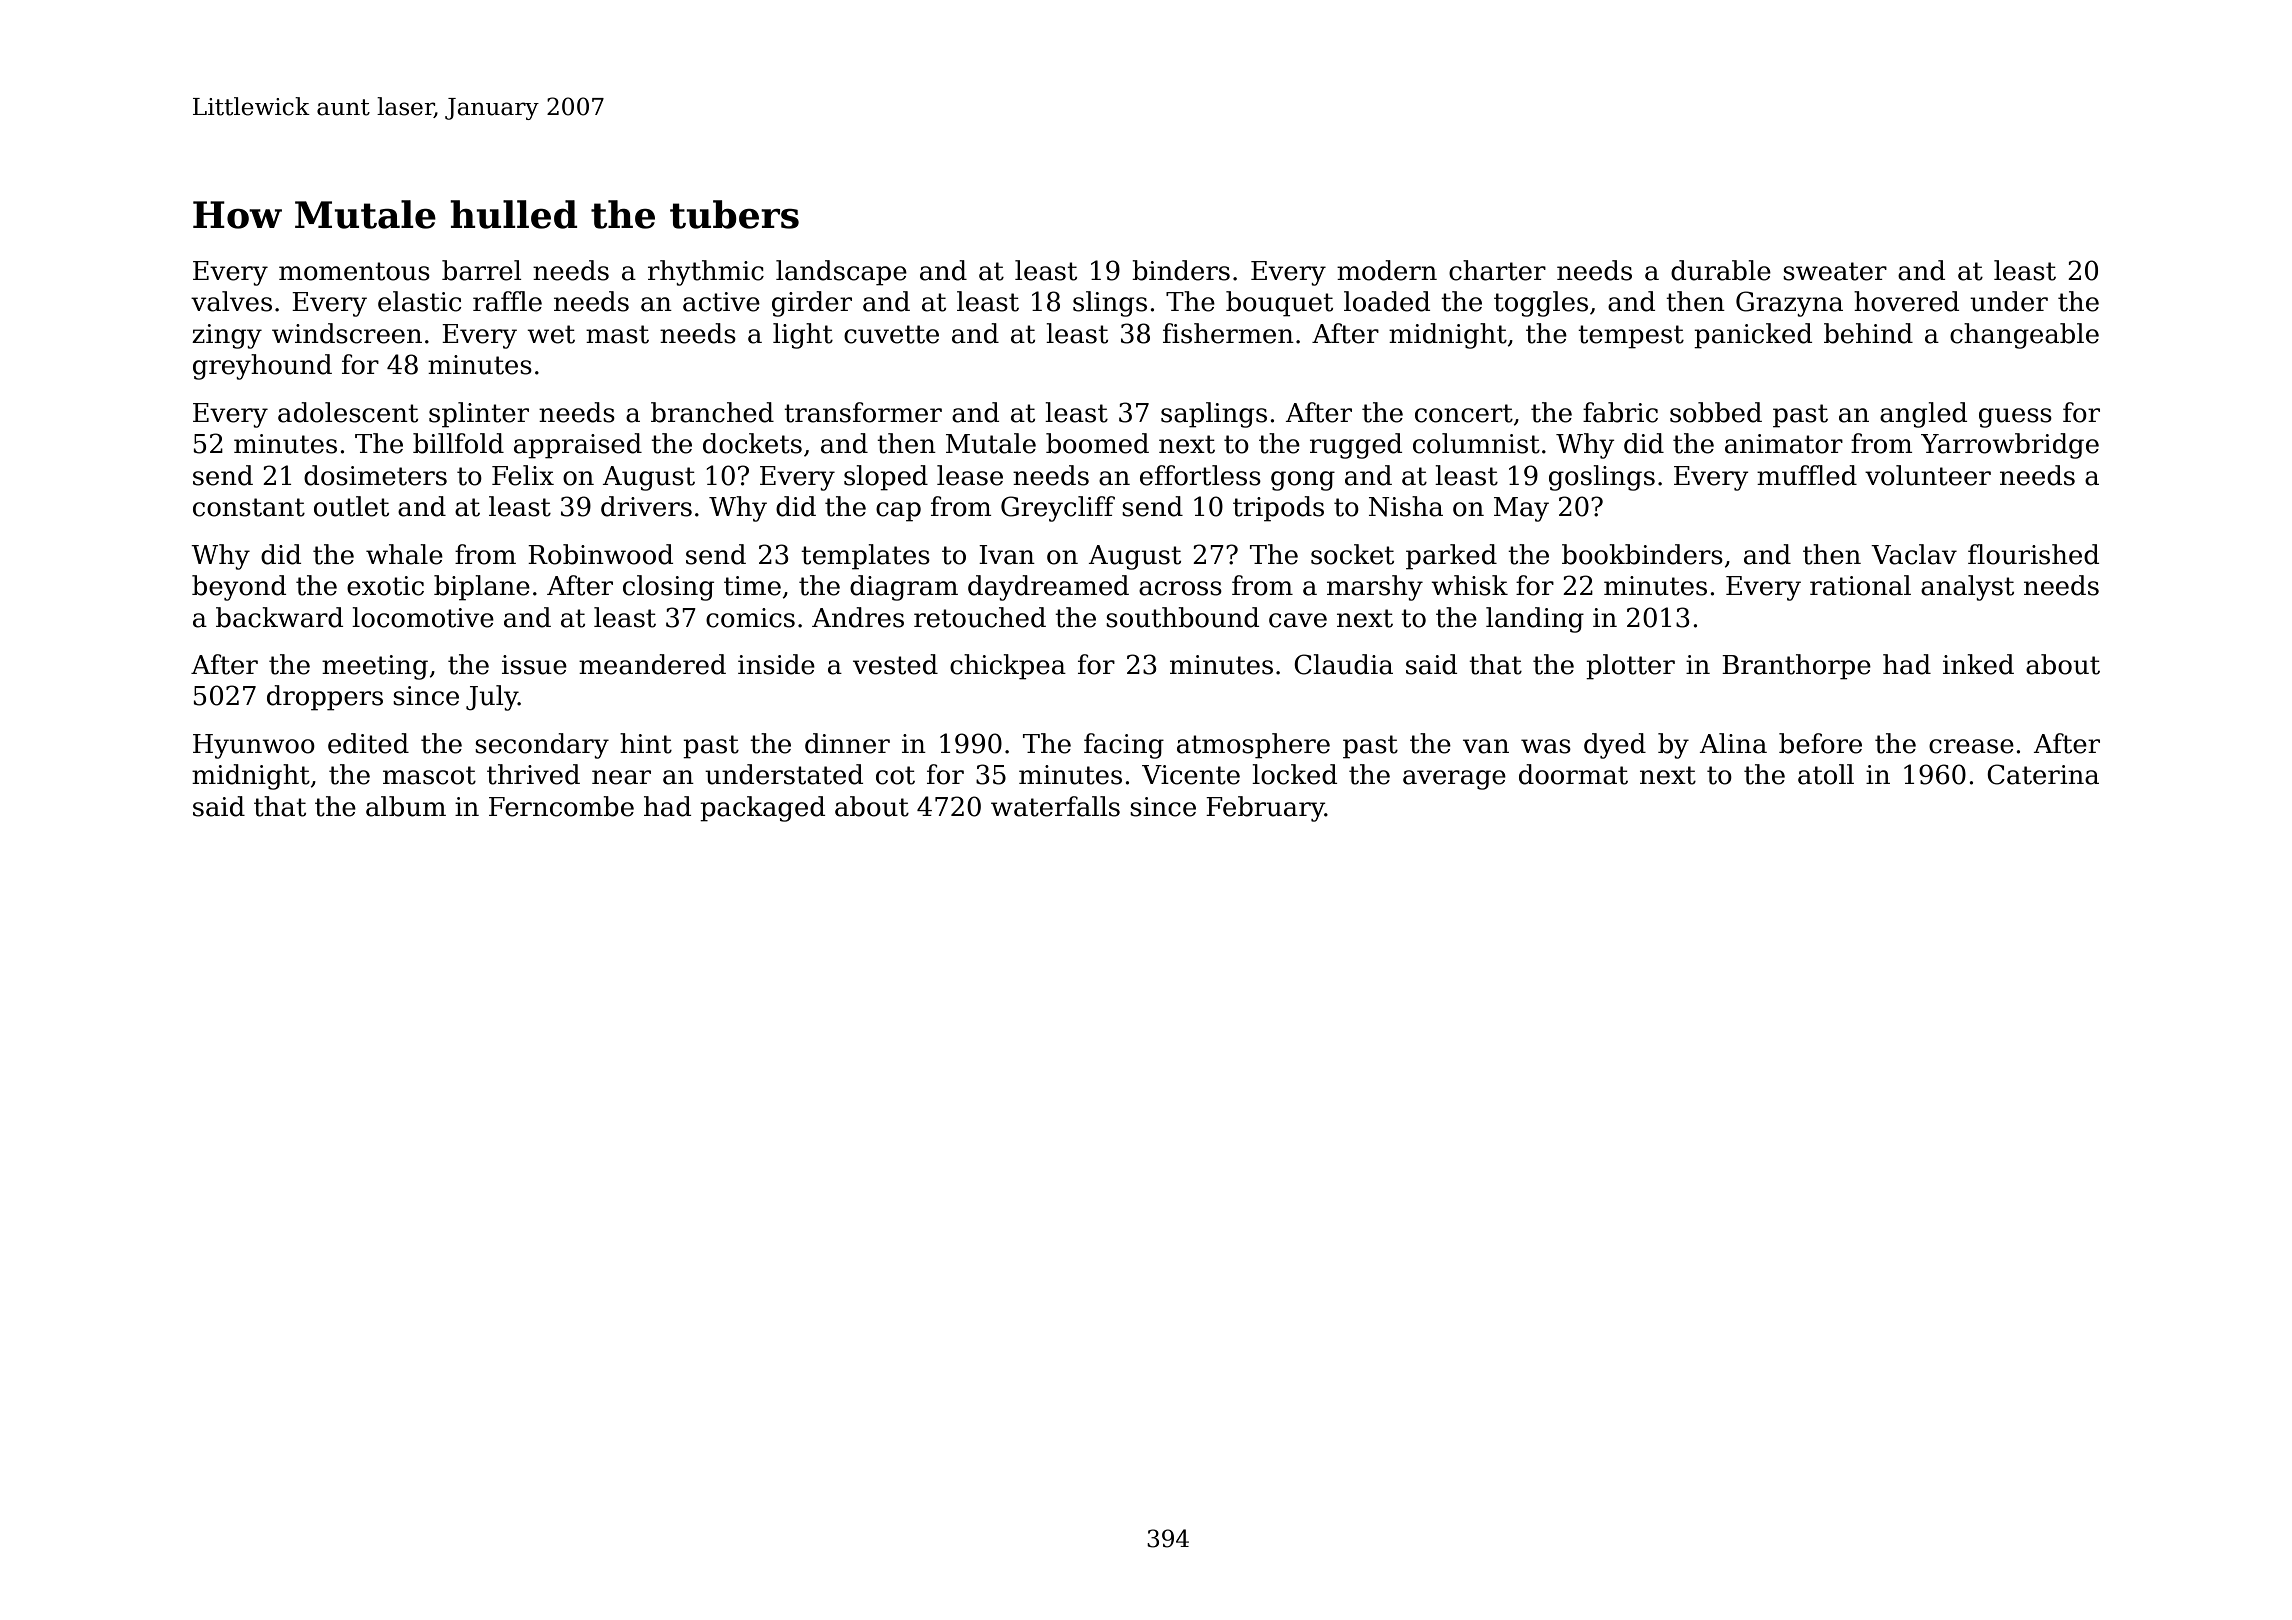 This document has width=2292, height=1620. What do you see at coordinates (1535, 620) in the document?
I see `landing` at bounding box center [1535, 620].
